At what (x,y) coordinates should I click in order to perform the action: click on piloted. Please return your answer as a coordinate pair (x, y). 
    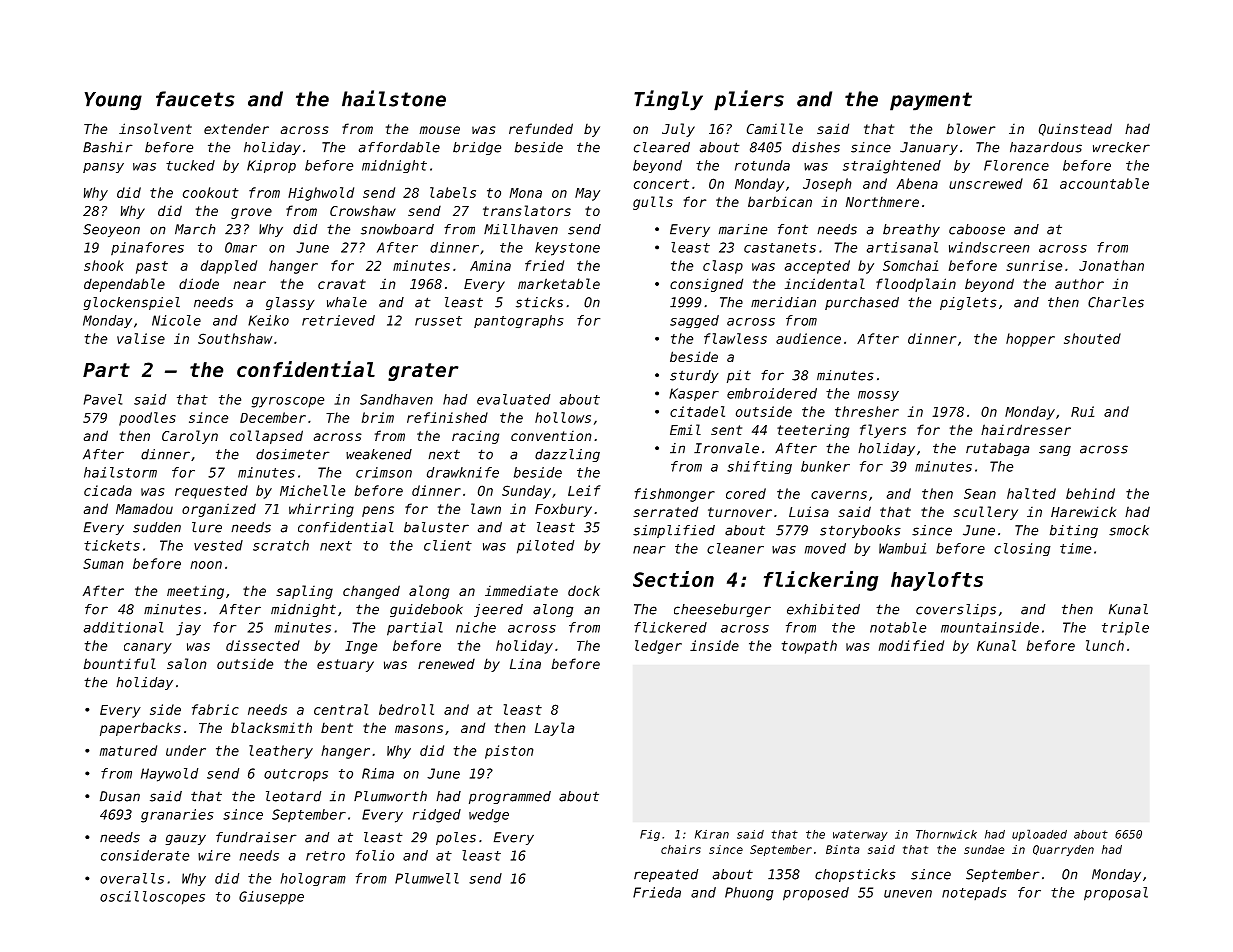
    Looking at the image, I should click on (545, 547).
